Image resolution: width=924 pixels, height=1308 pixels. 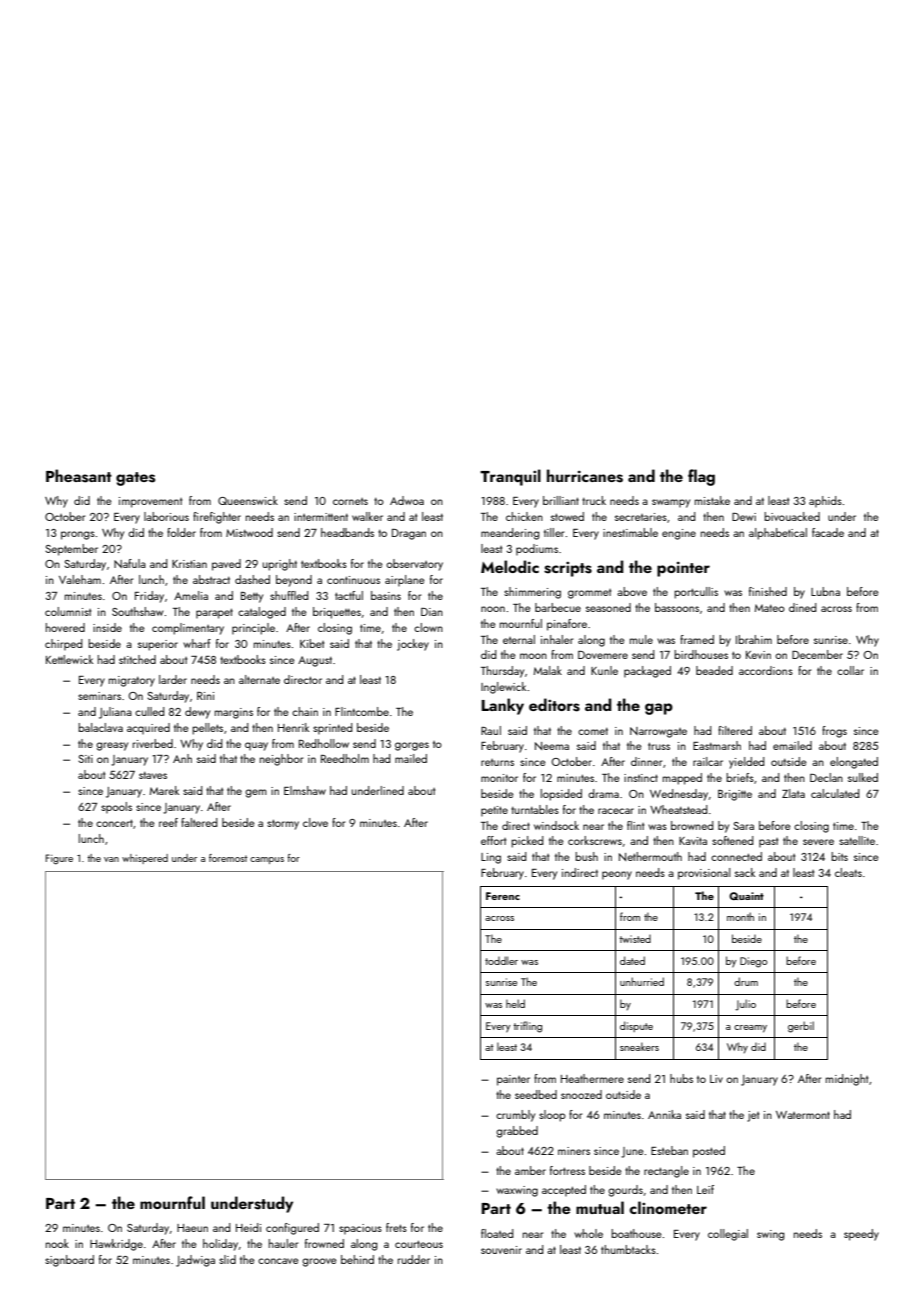 What do you see at coordinates (501, 960) in the page?
I see `toddler` at bounding box center [501, 960].
